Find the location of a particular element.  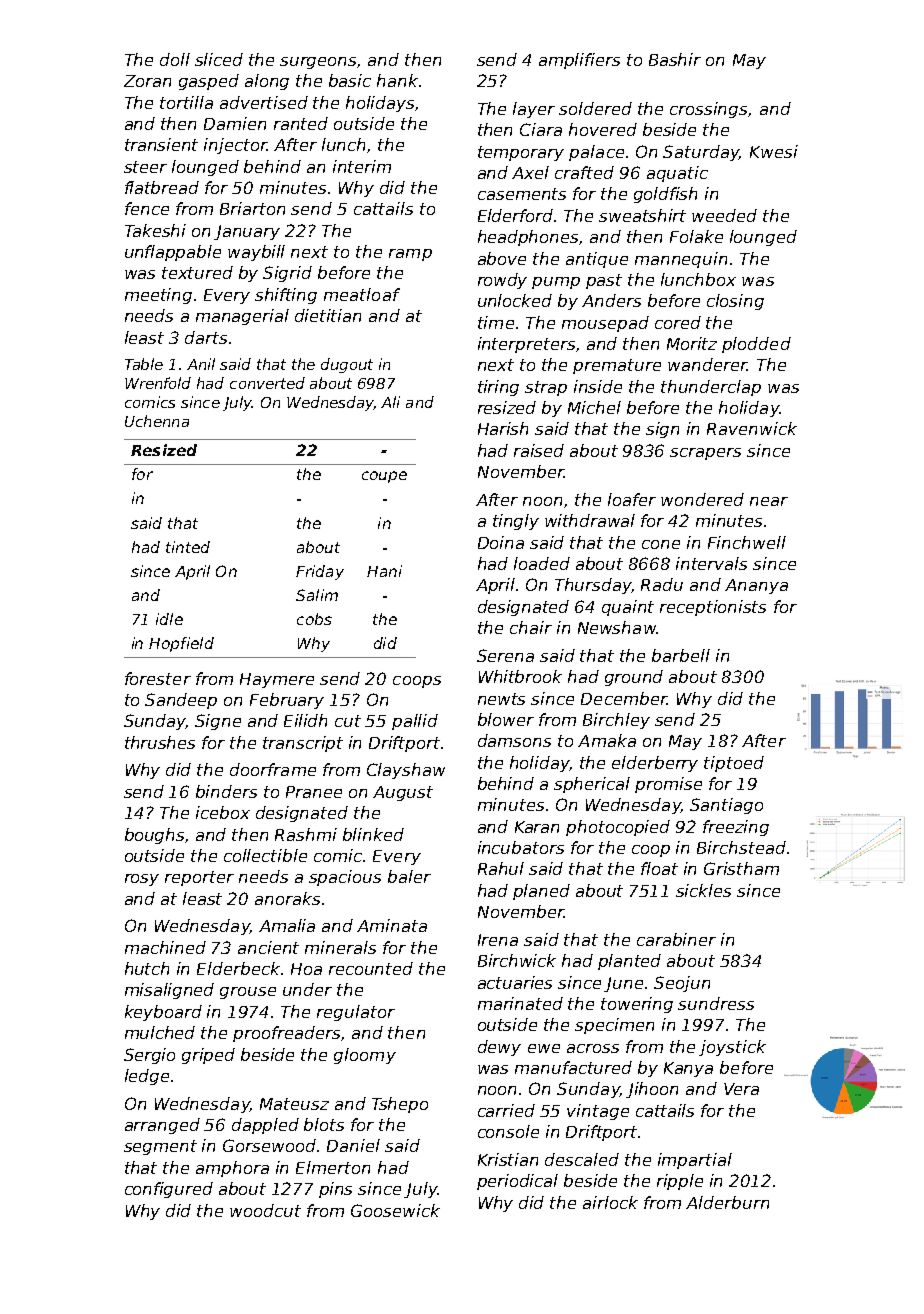

forester is located at coordinates (158, 678).
